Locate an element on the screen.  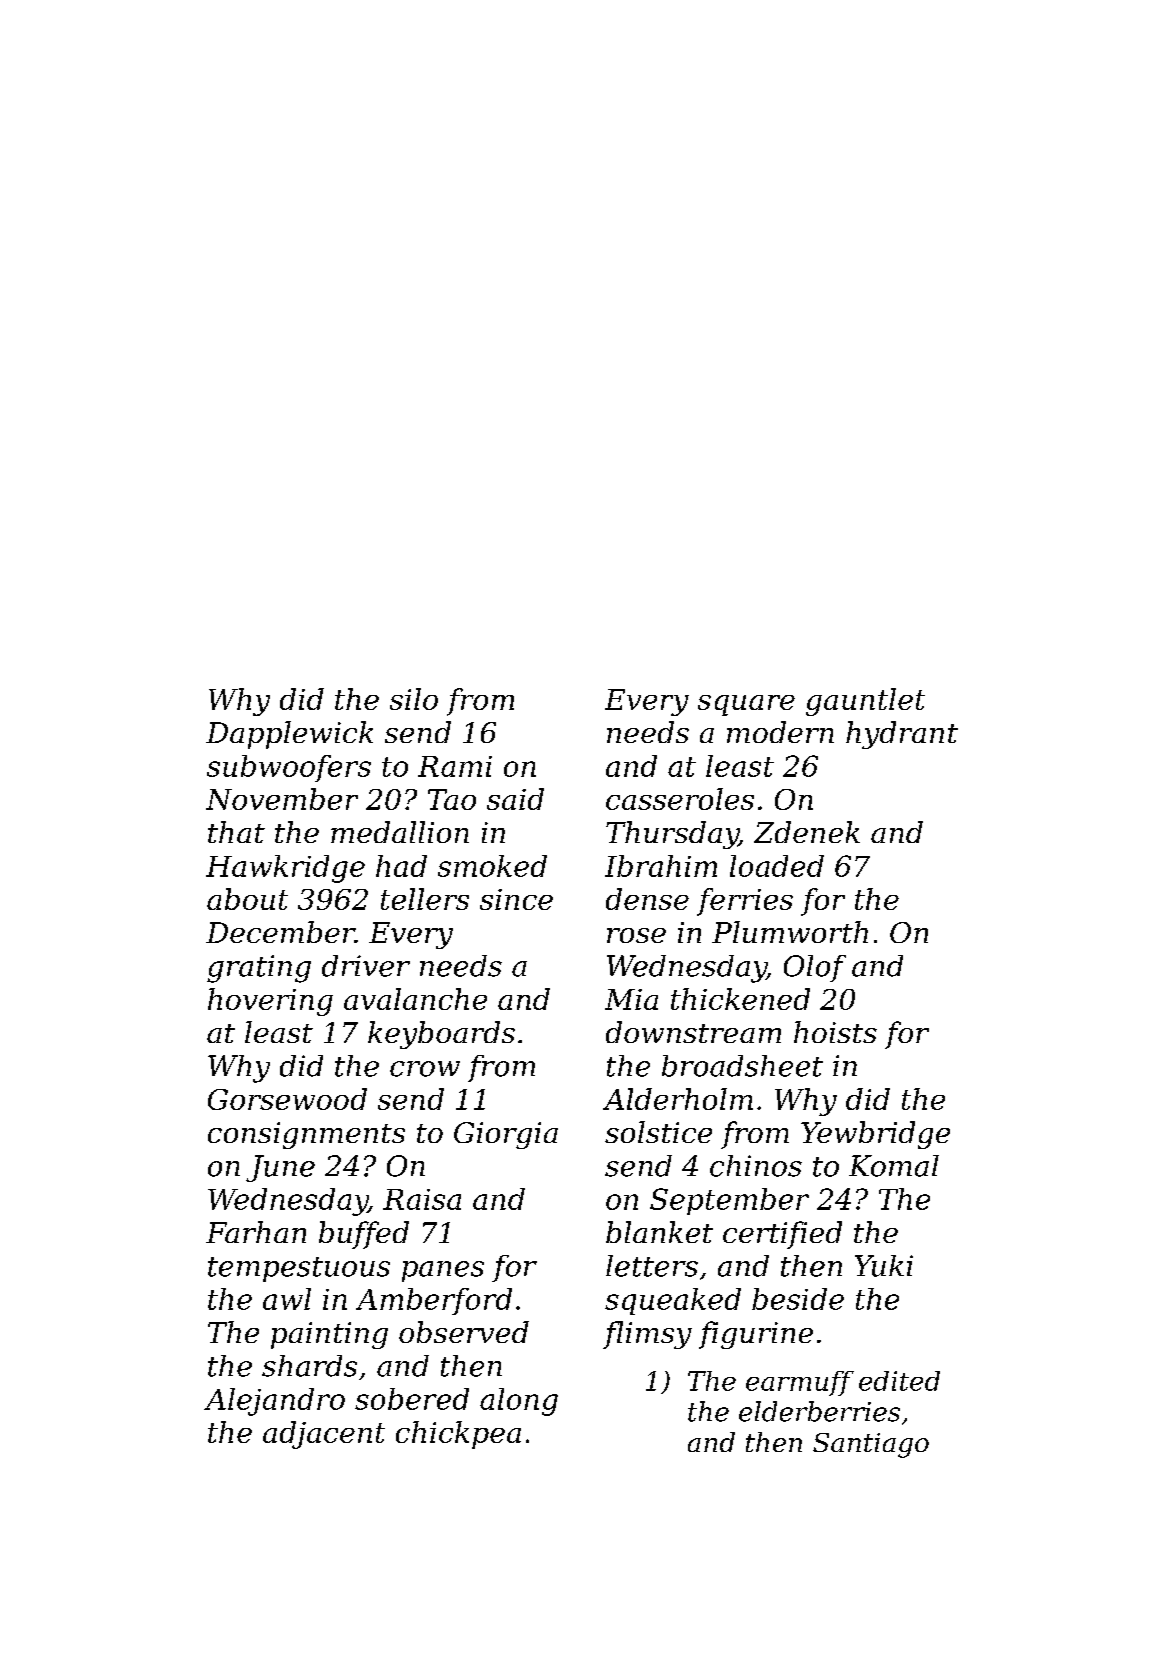
square is located at coordinates (746, 705).
